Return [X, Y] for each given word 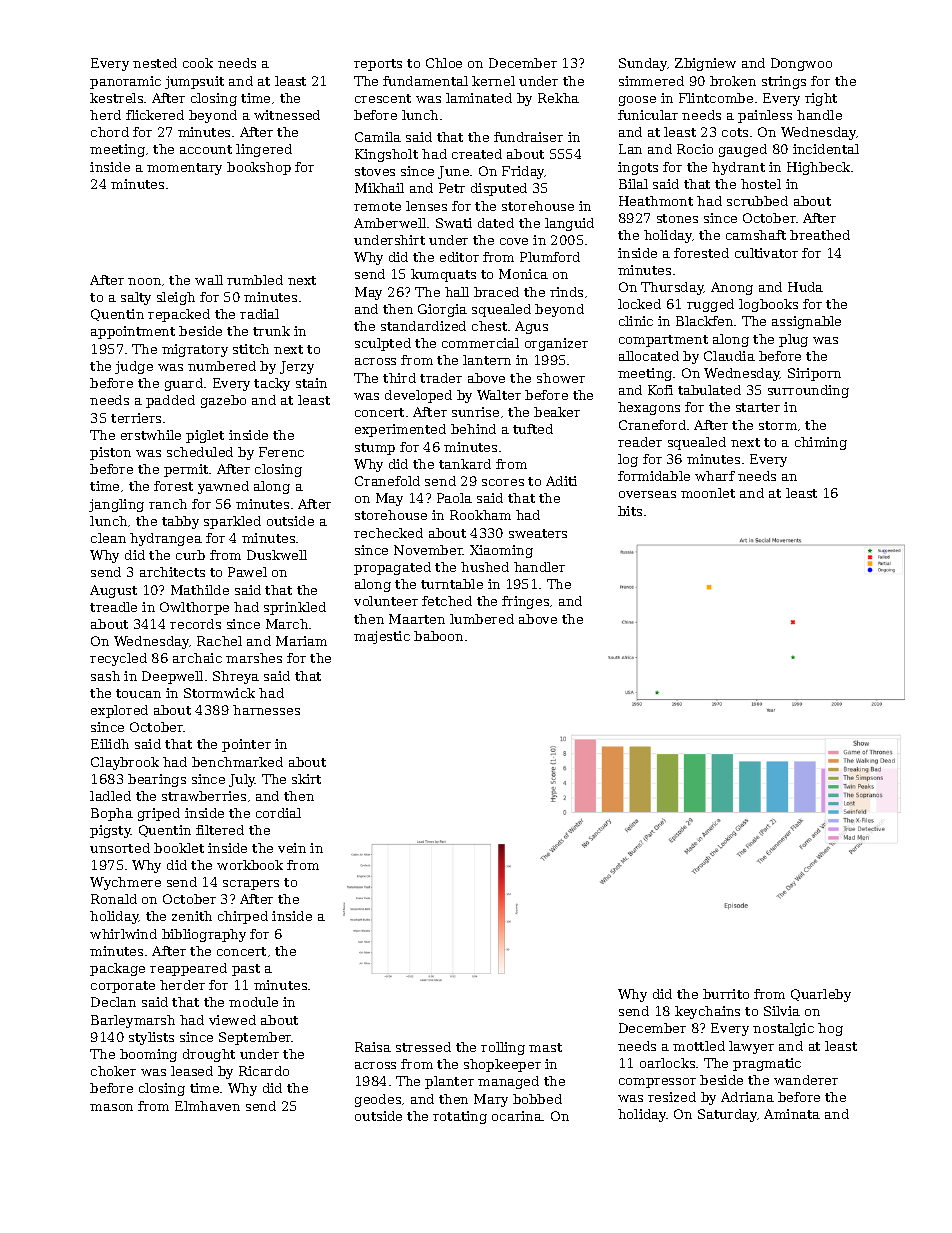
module [253, 1002]
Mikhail [379, 188]
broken [733, 81]
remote [377, 206]
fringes [525, 602]
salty [136, 298]
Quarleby [821, 995]
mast [545, 1047]
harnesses [266, 710]
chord [110, 132]
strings [784, 82]
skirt [306, 779]
